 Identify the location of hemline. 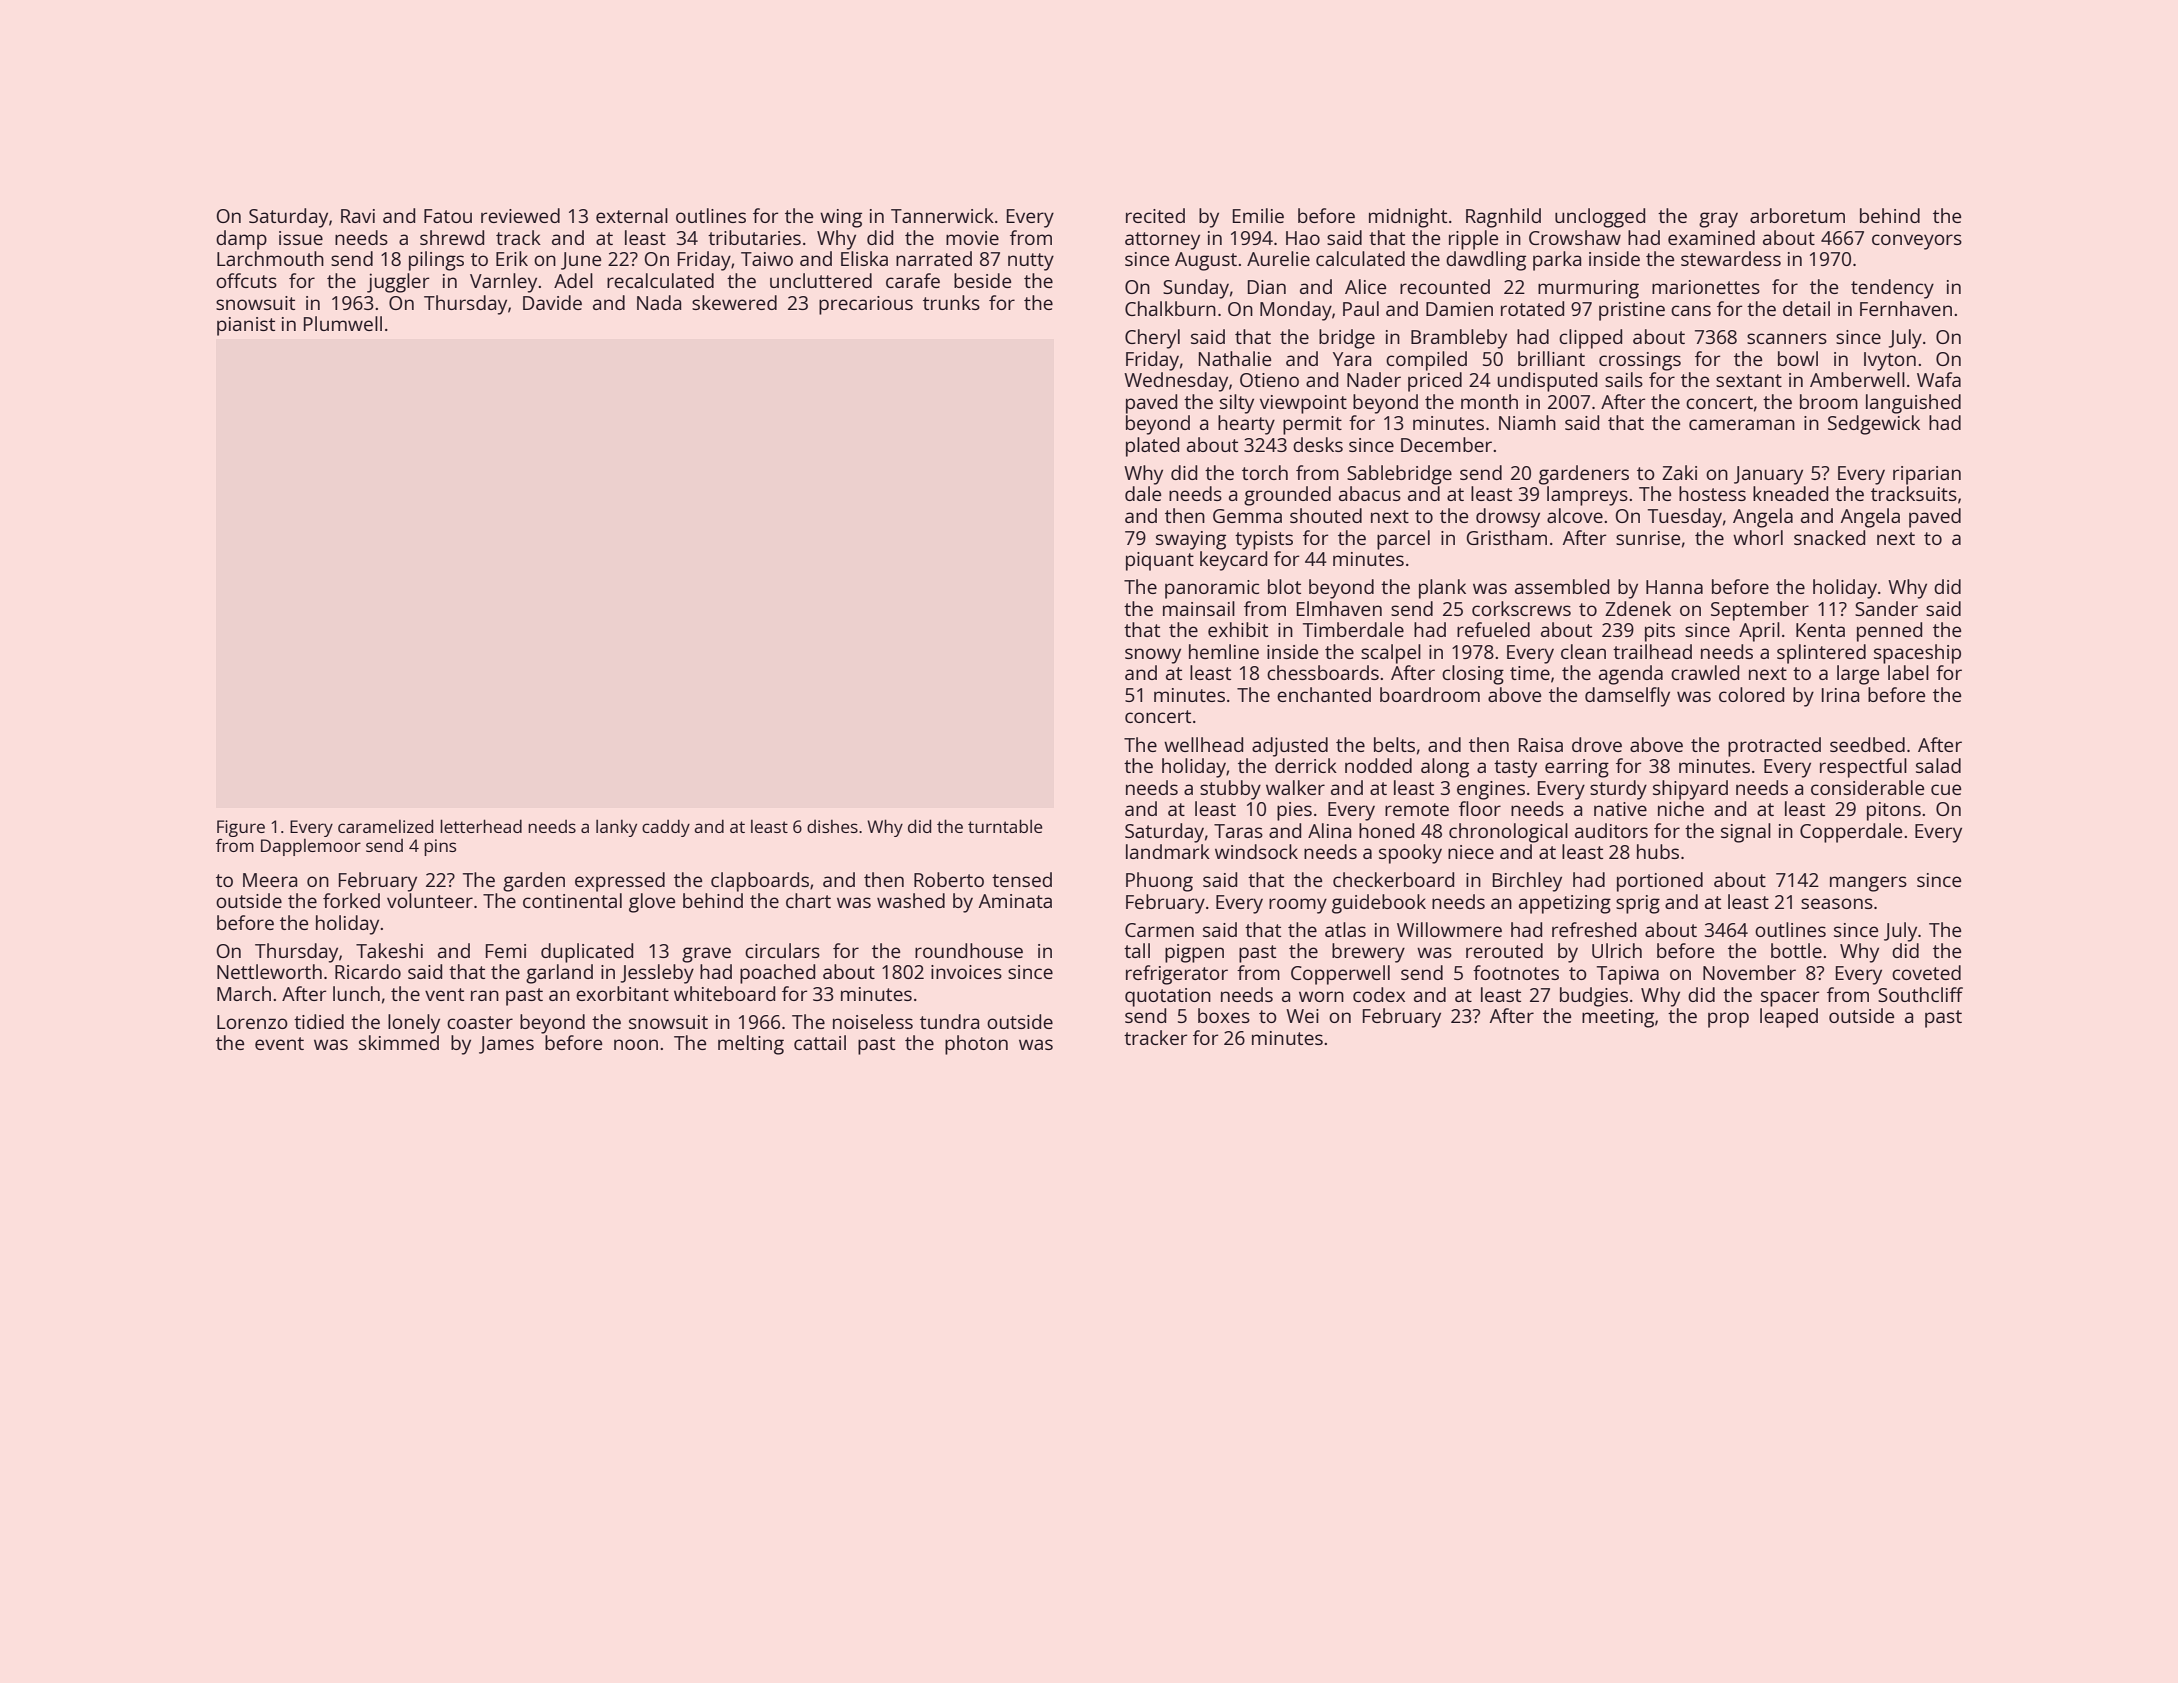
(1224, 651).
